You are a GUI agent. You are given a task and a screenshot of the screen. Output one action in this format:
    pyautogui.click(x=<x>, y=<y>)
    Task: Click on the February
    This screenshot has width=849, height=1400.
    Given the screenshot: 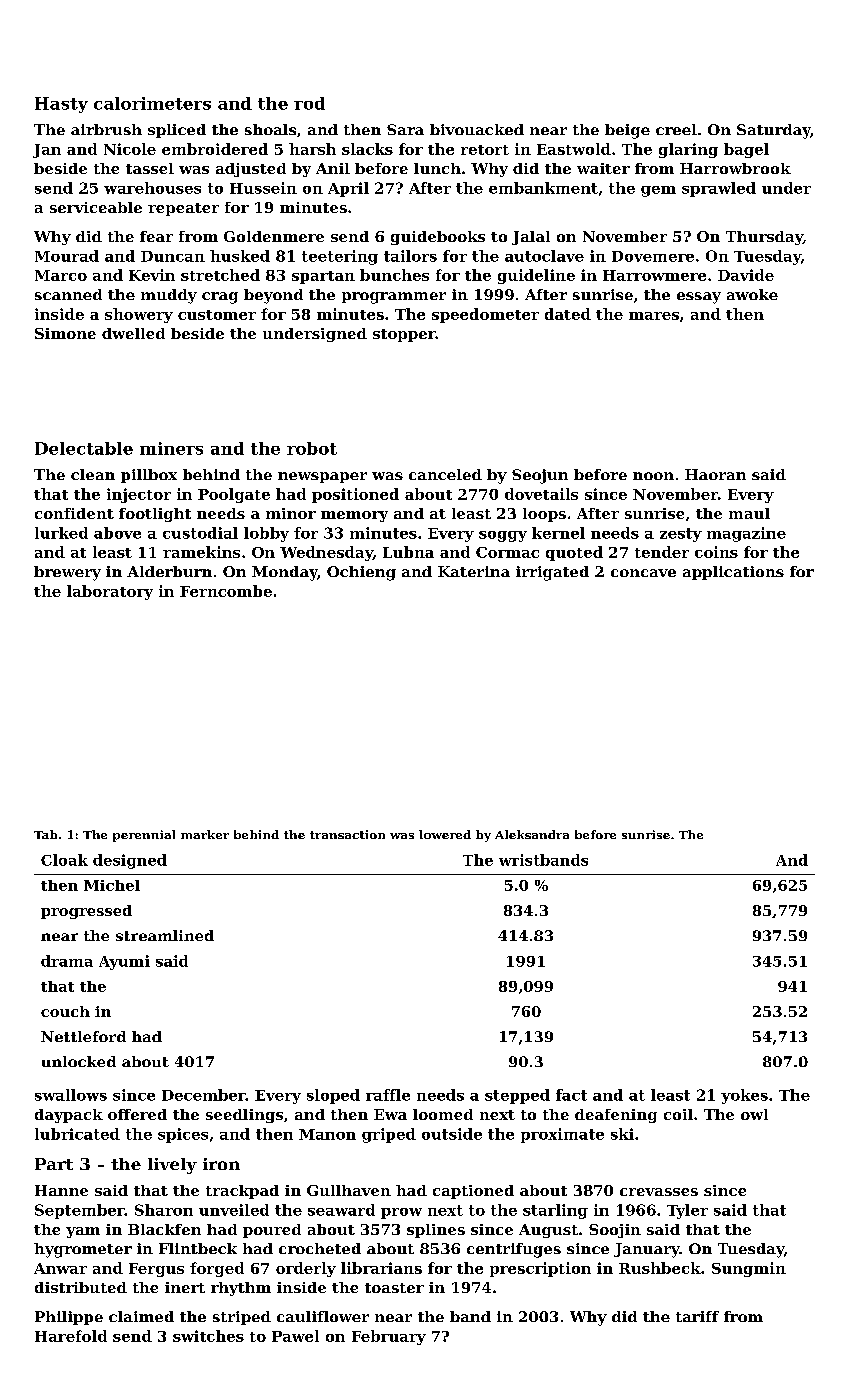 What is the action you would take?
    pyautogui.click(x=389, y=1337)
